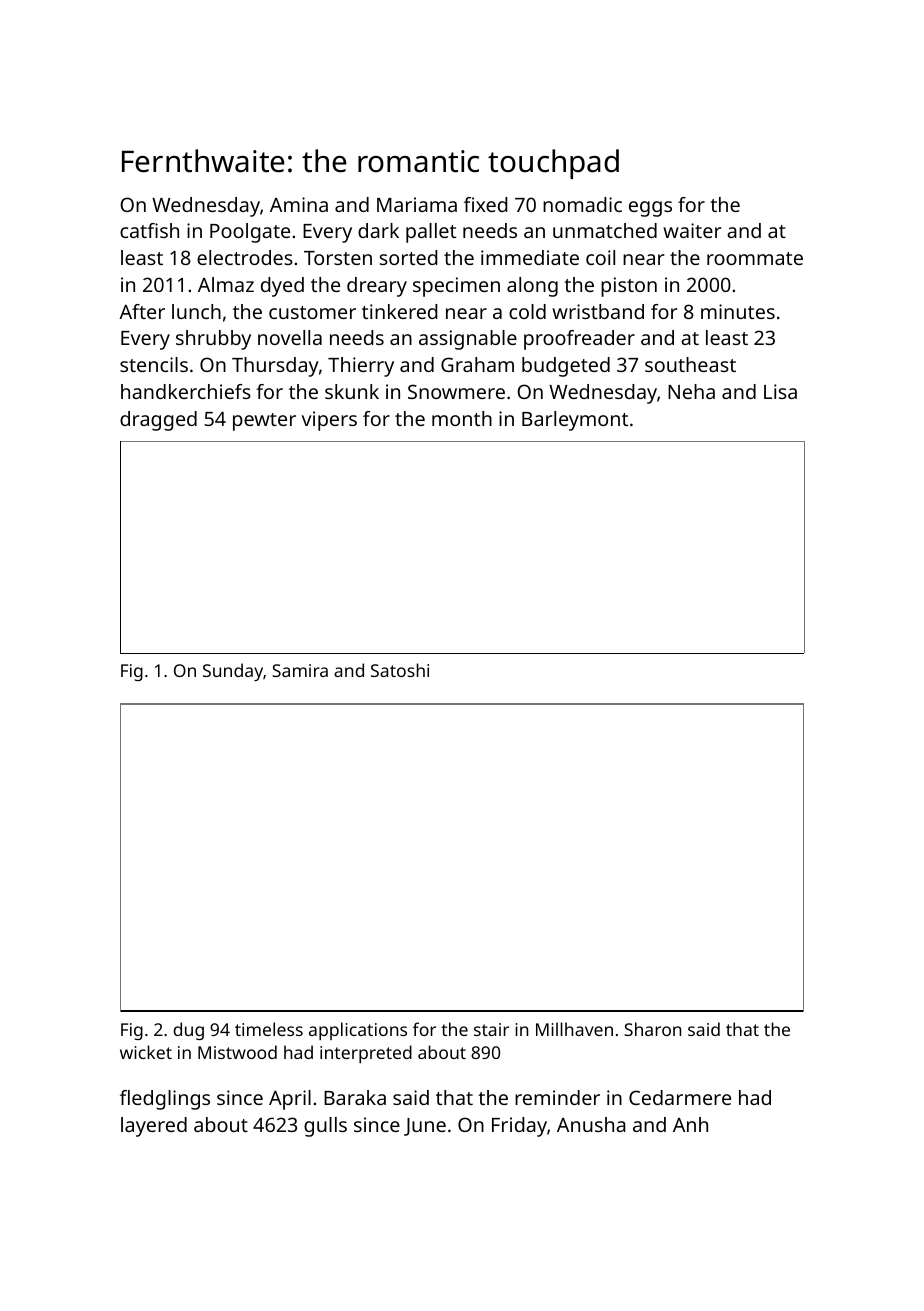  Describe the element at coordinates (149, 230) in the screenshot. I see `catfish` at that location.
